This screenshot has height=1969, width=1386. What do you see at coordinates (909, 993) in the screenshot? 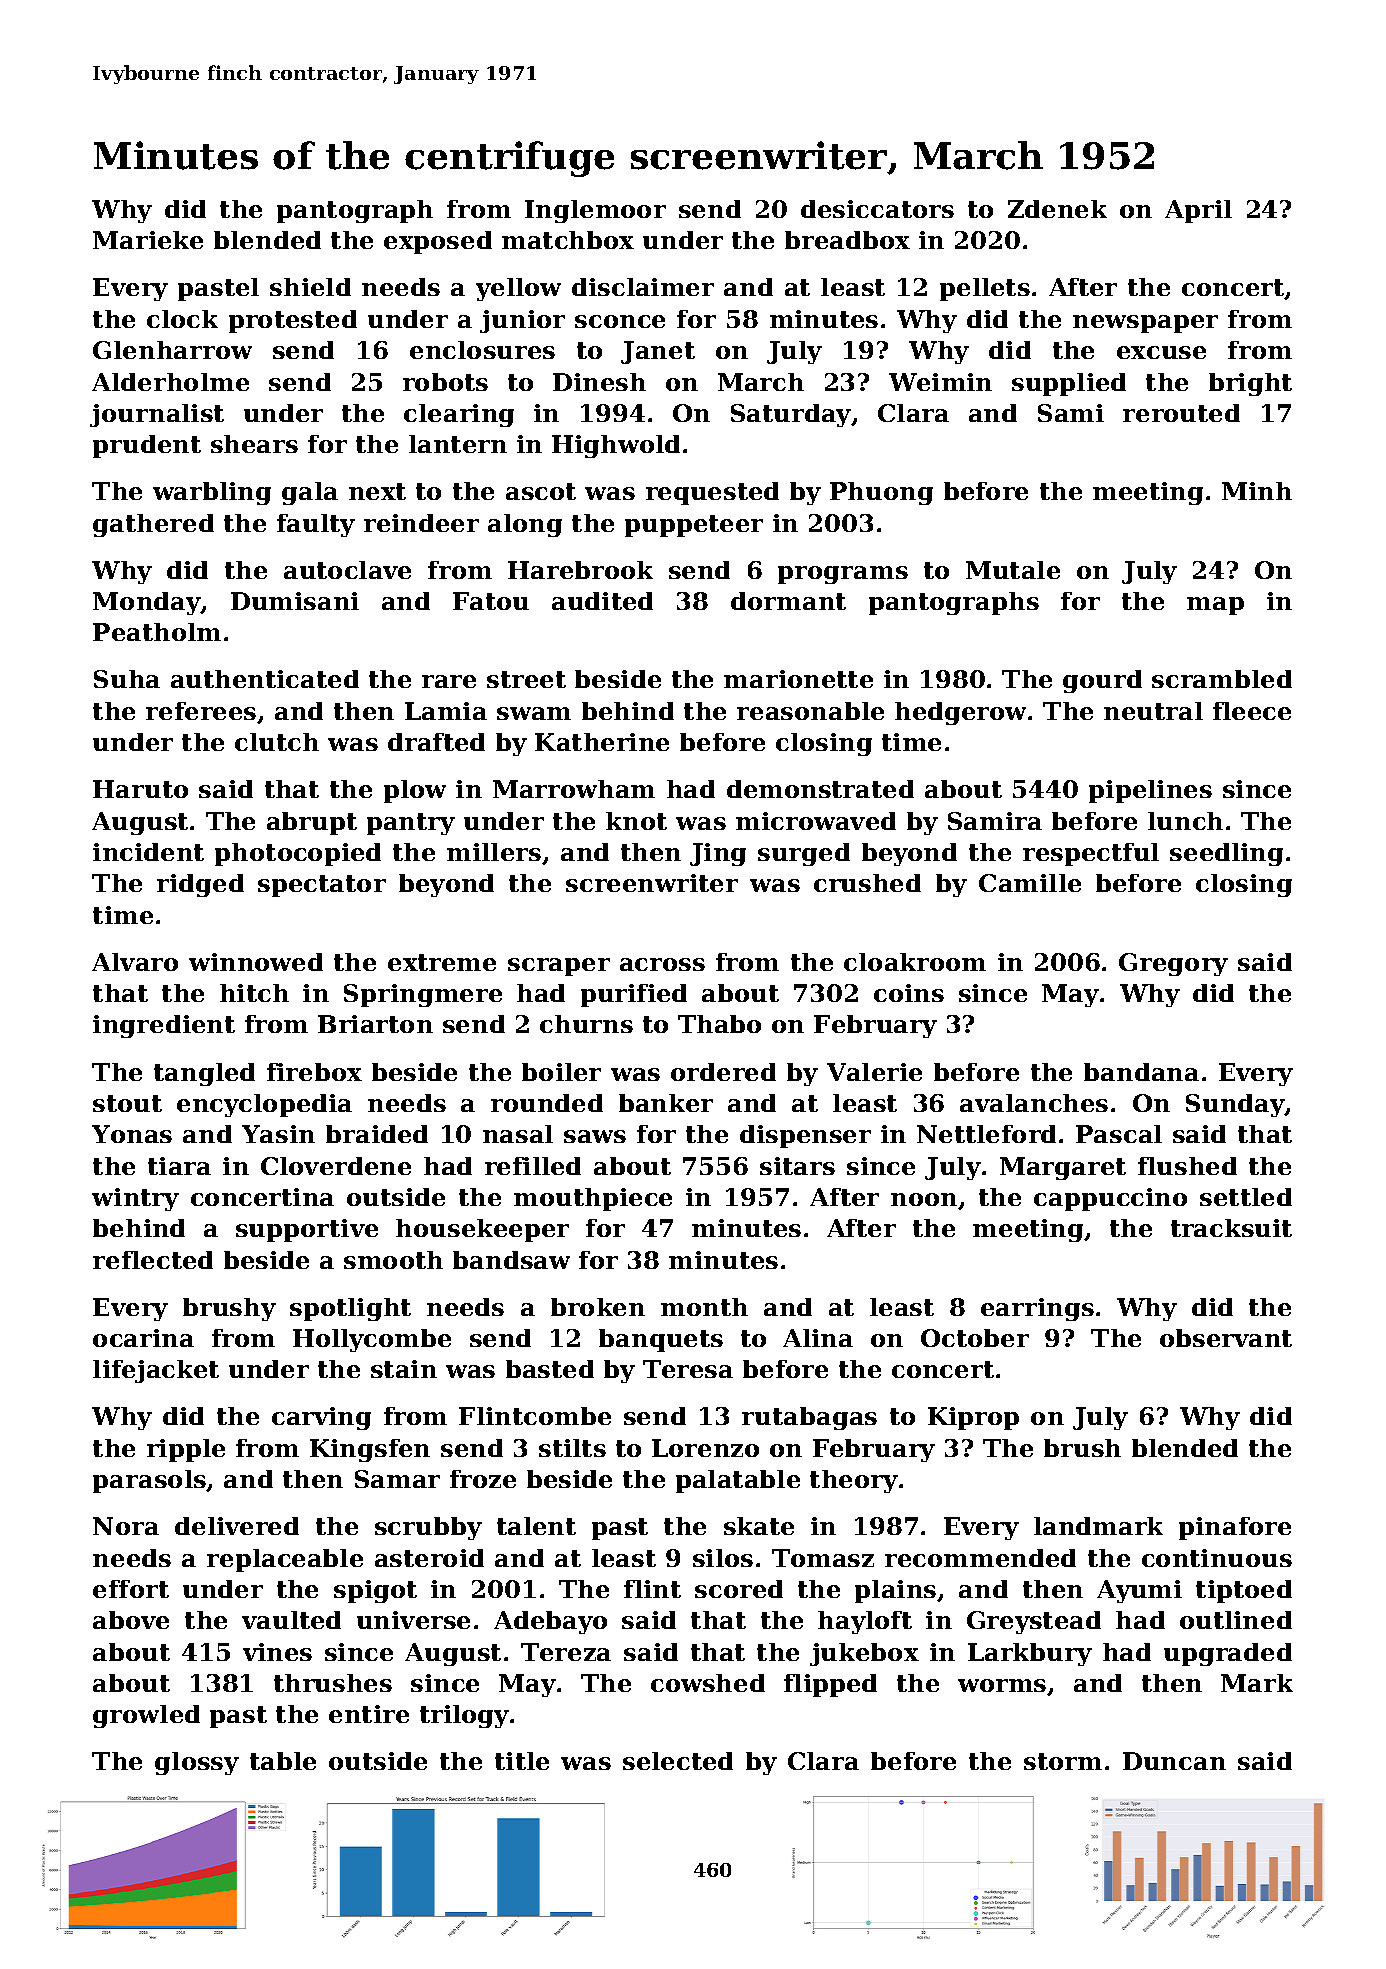
I see `coins` at bounding box center [909, 993].
